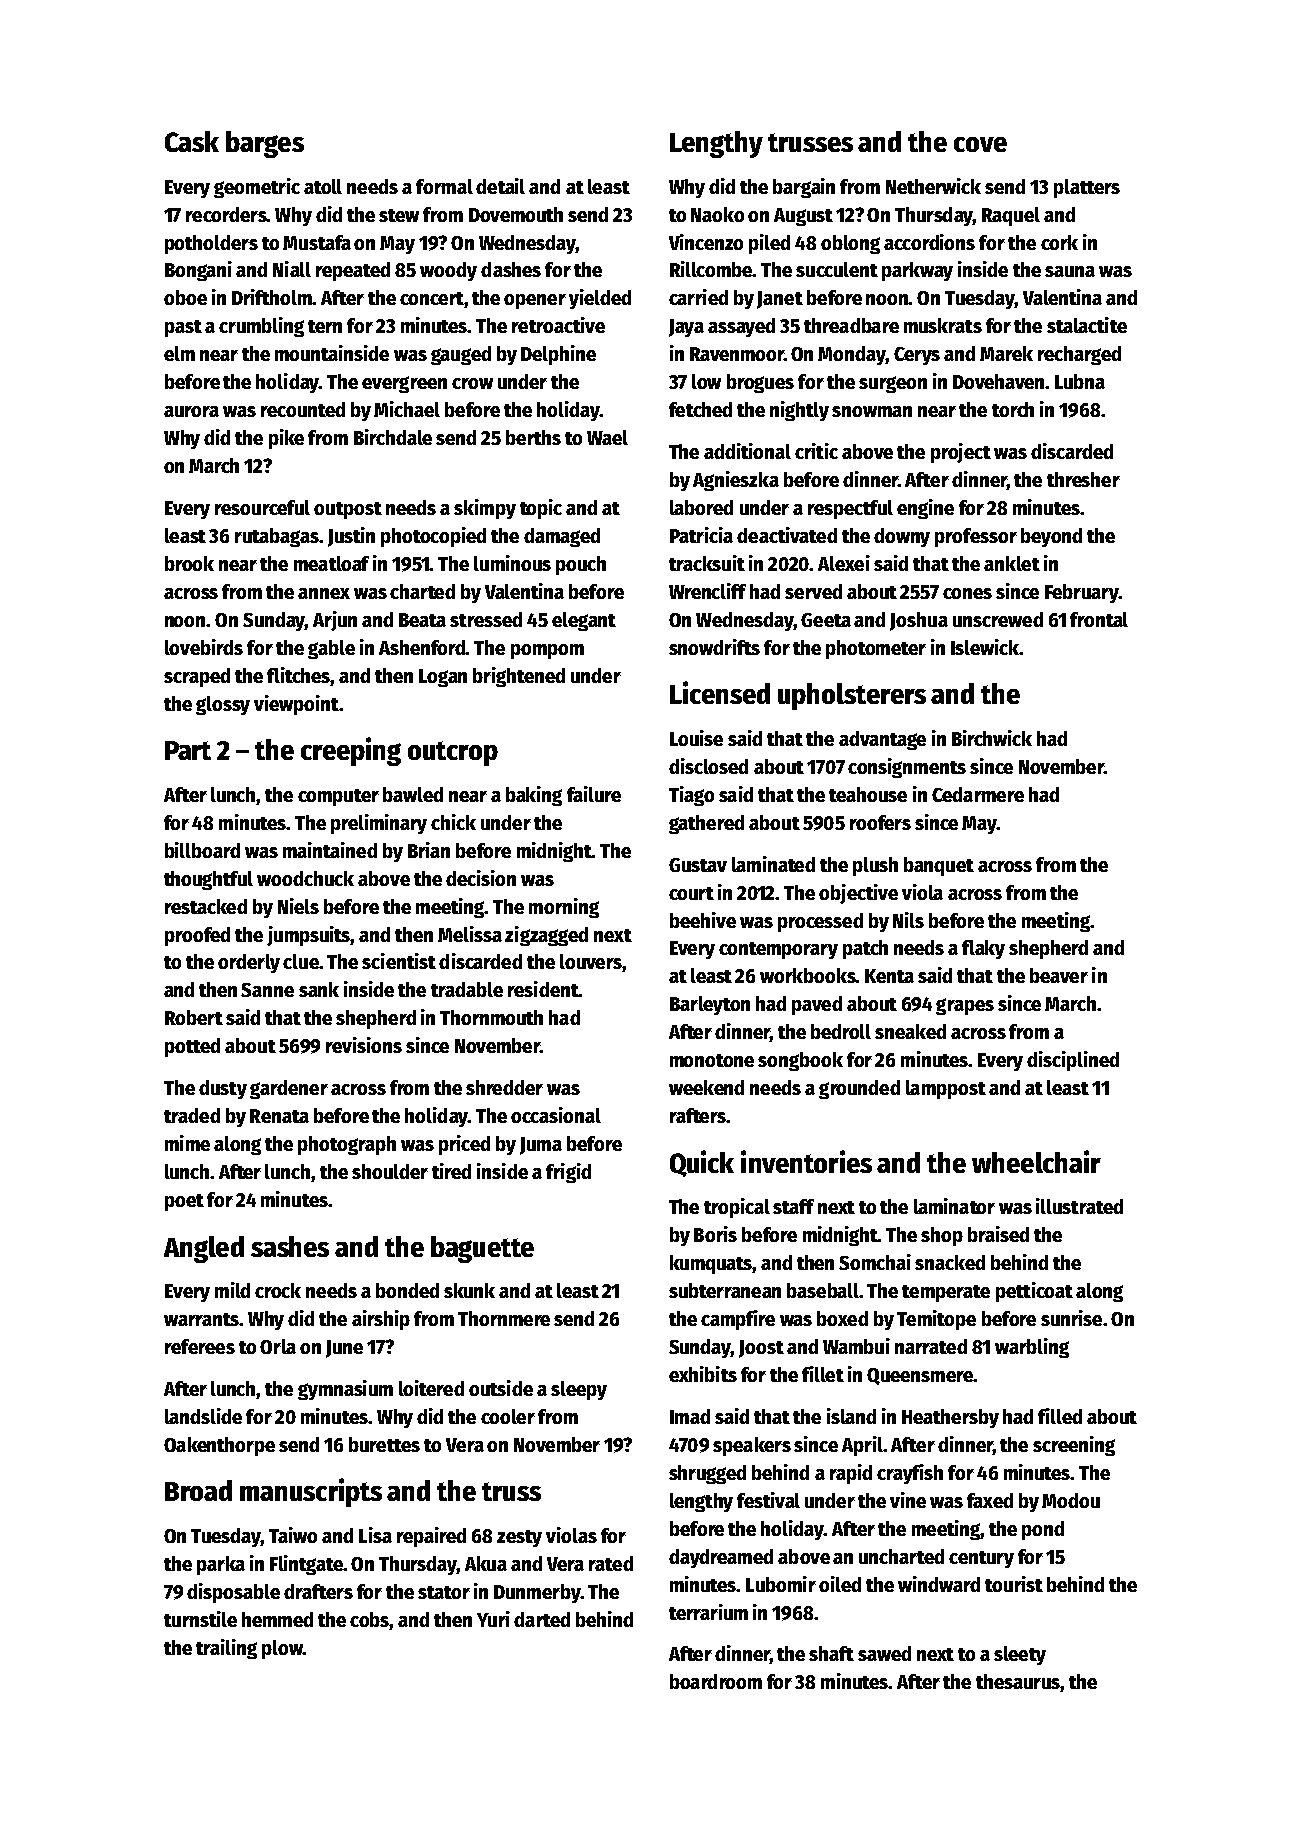 The image size is (1303, 1843). Describe the element at coordinates (925, 509) in the screenshot. I see `engine` at that location.
